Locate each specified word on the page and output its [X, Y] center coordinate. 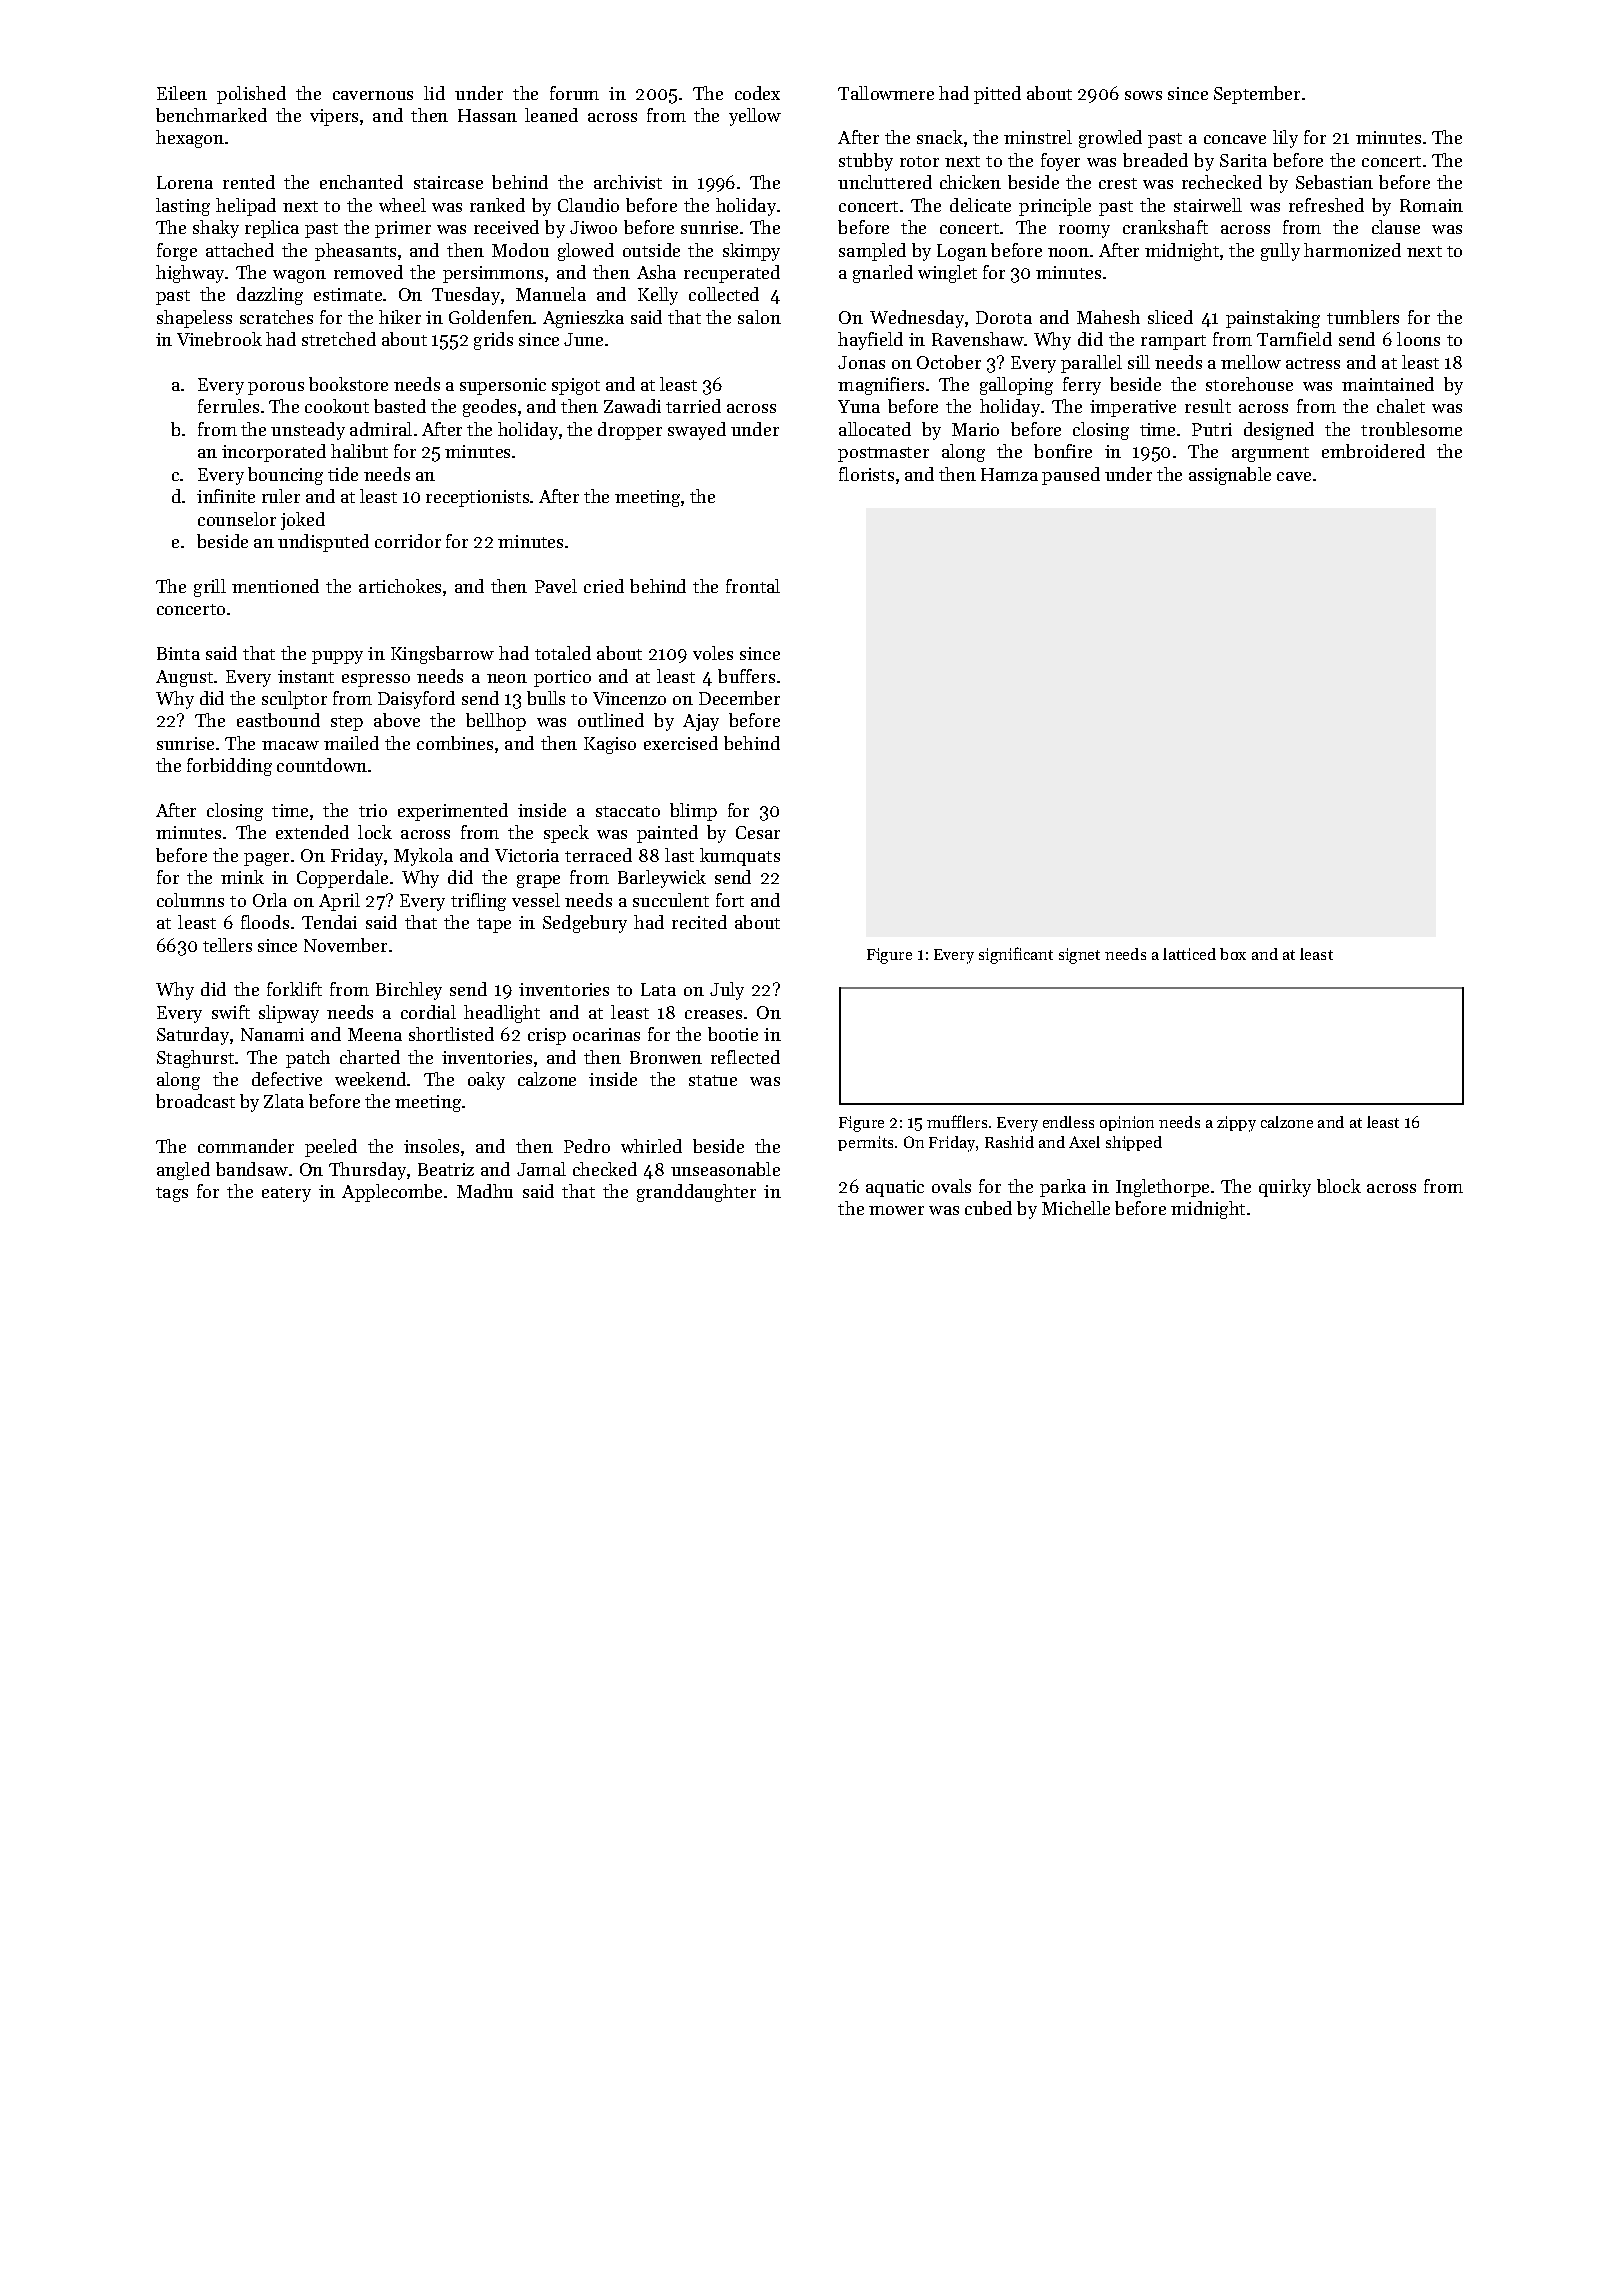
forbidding [229, 767]
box [1233, 954]
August [184, 678]
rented [249, 182]
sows [1143, 95]
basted [400, 406]
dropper [630, 431]
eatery [286, 1194]
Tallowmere [886, 93]
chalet [1401, 406]
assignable [1230, 476]
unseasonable [725, 1169]
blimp [693, 812]
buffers [746, 676]
